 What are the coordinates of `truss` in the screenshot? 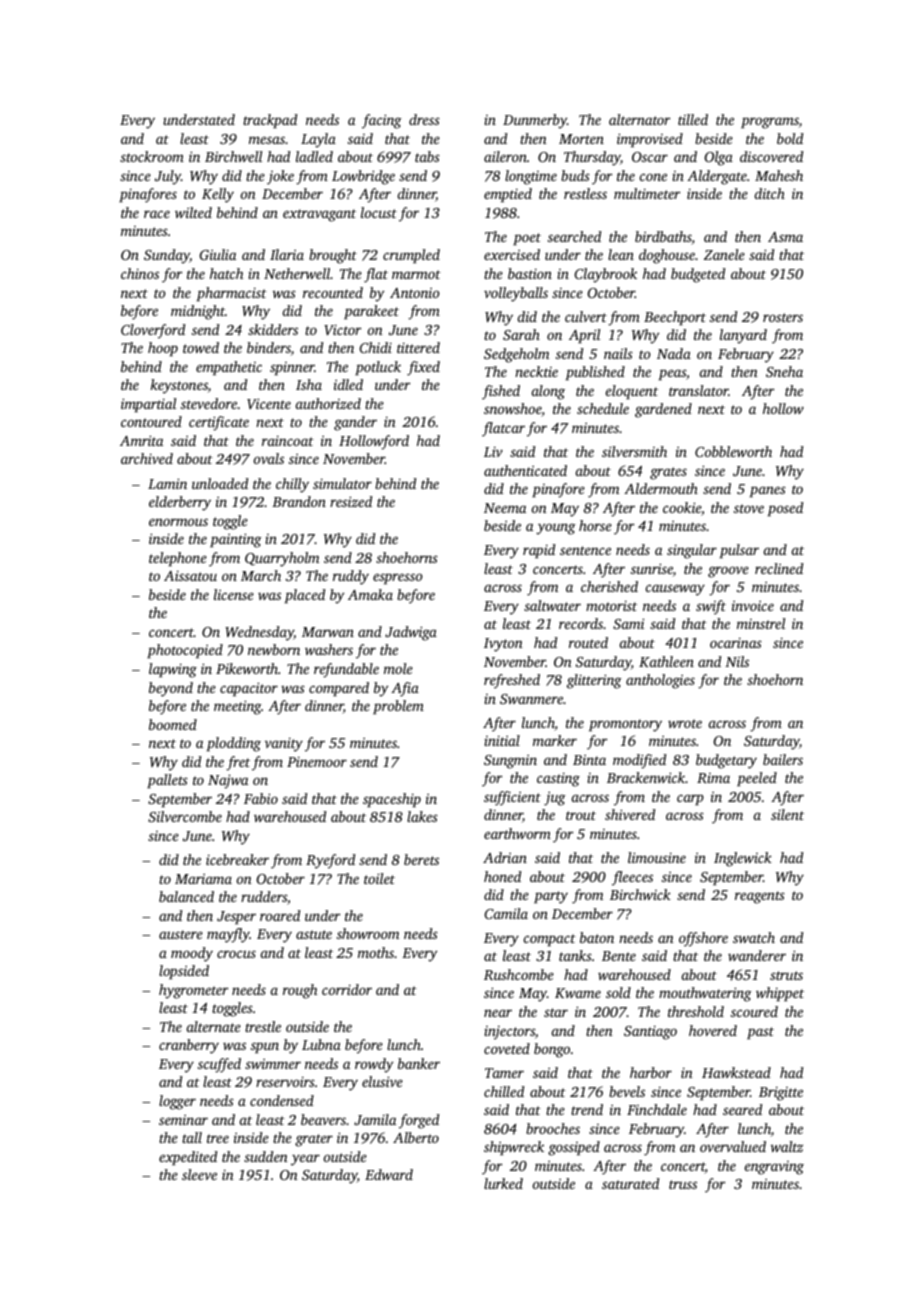 It's located at (683, 1184).
